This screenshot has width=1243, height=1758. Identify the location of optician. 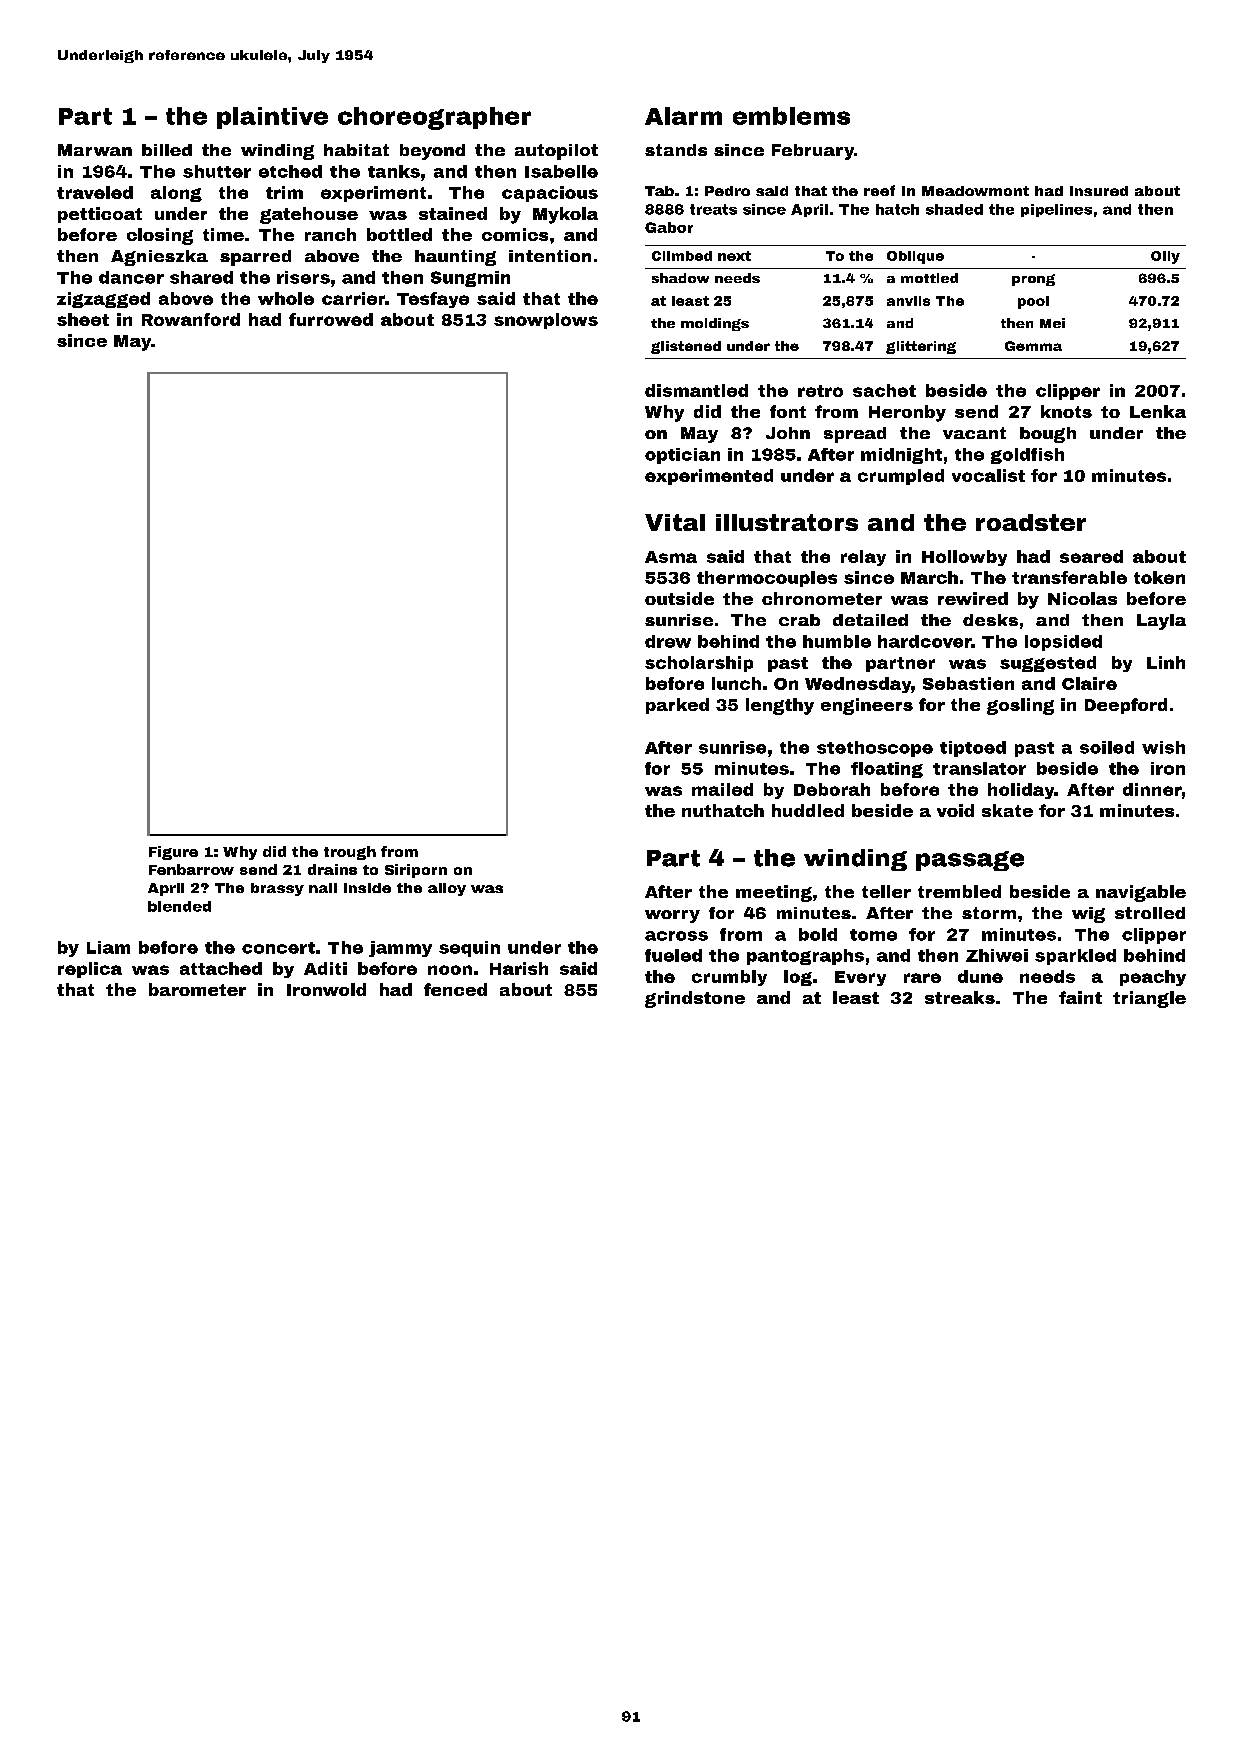
(682, 456).
